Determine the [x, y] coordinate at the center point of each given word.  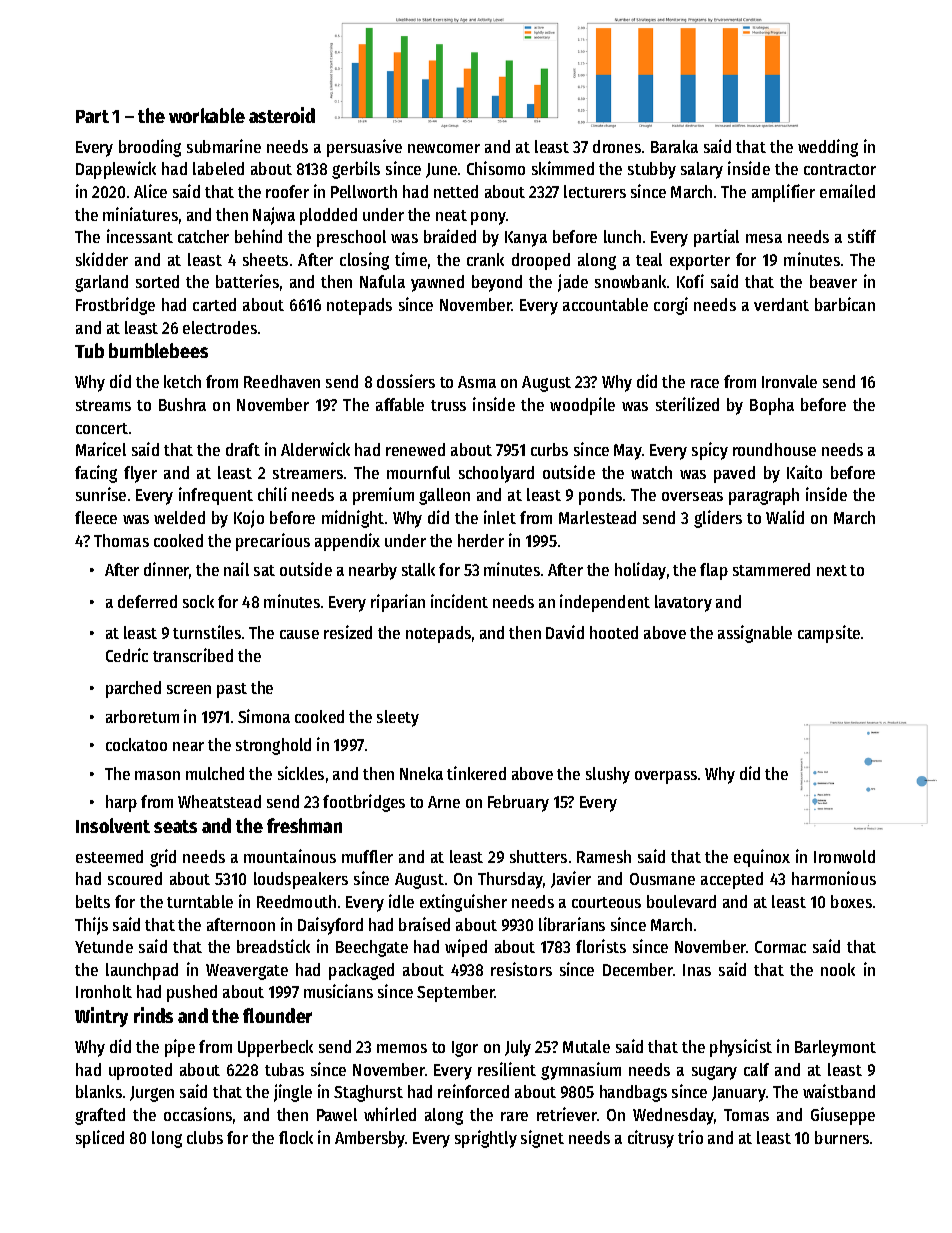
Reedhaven [282, 381]
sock [198, 601]
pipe [180, 1048]
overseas [692, 496]
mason [157, 775]
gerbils [356, 170]
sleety [398, 718]
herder [481, 540]
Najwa [274, 216]
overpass [666, 777]
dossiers [406, 381]
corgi [671, 306]
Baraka [674, 146]
